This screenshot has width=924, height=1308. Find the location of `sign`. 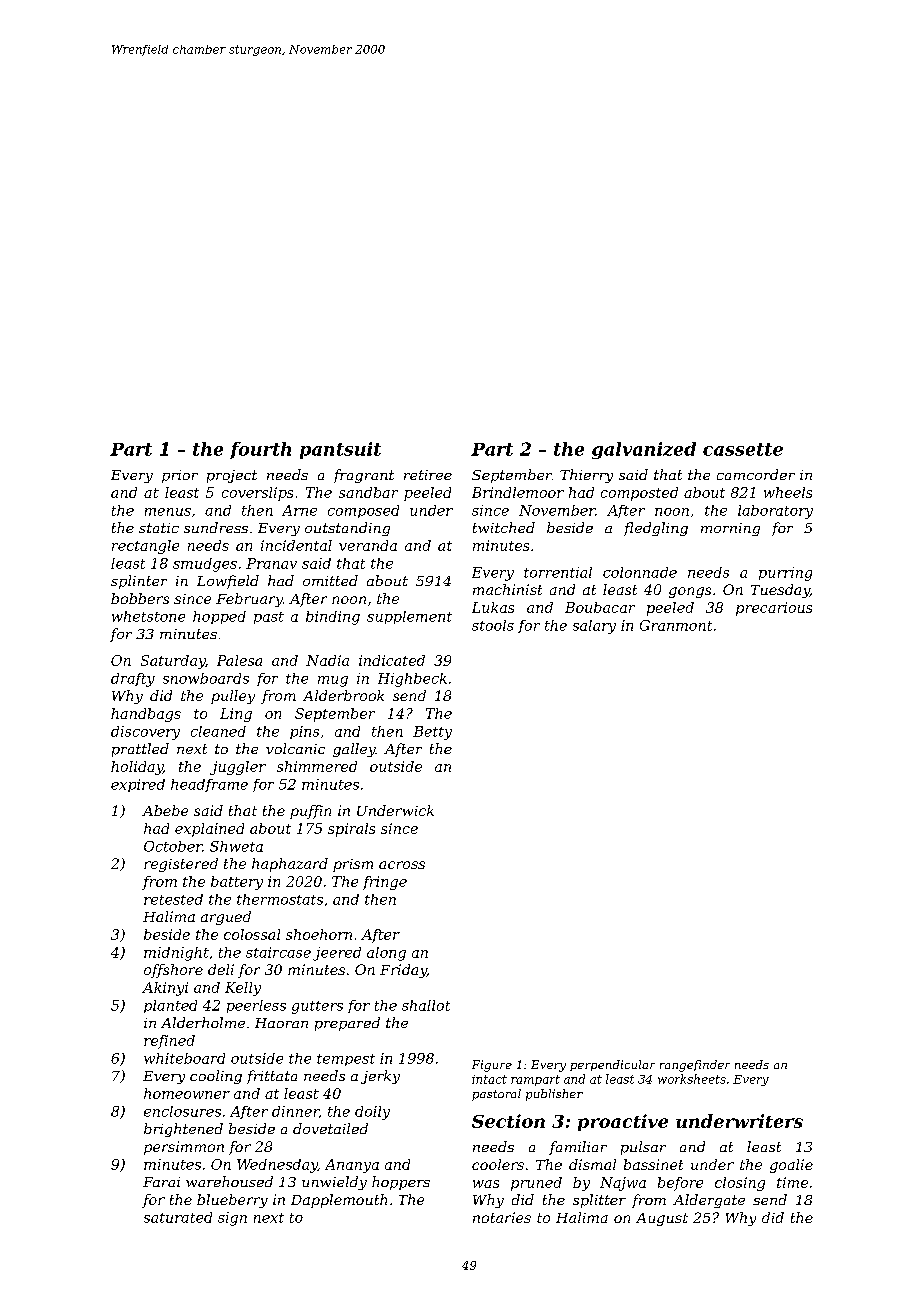

sign is located at coordinates (232, 1219).
